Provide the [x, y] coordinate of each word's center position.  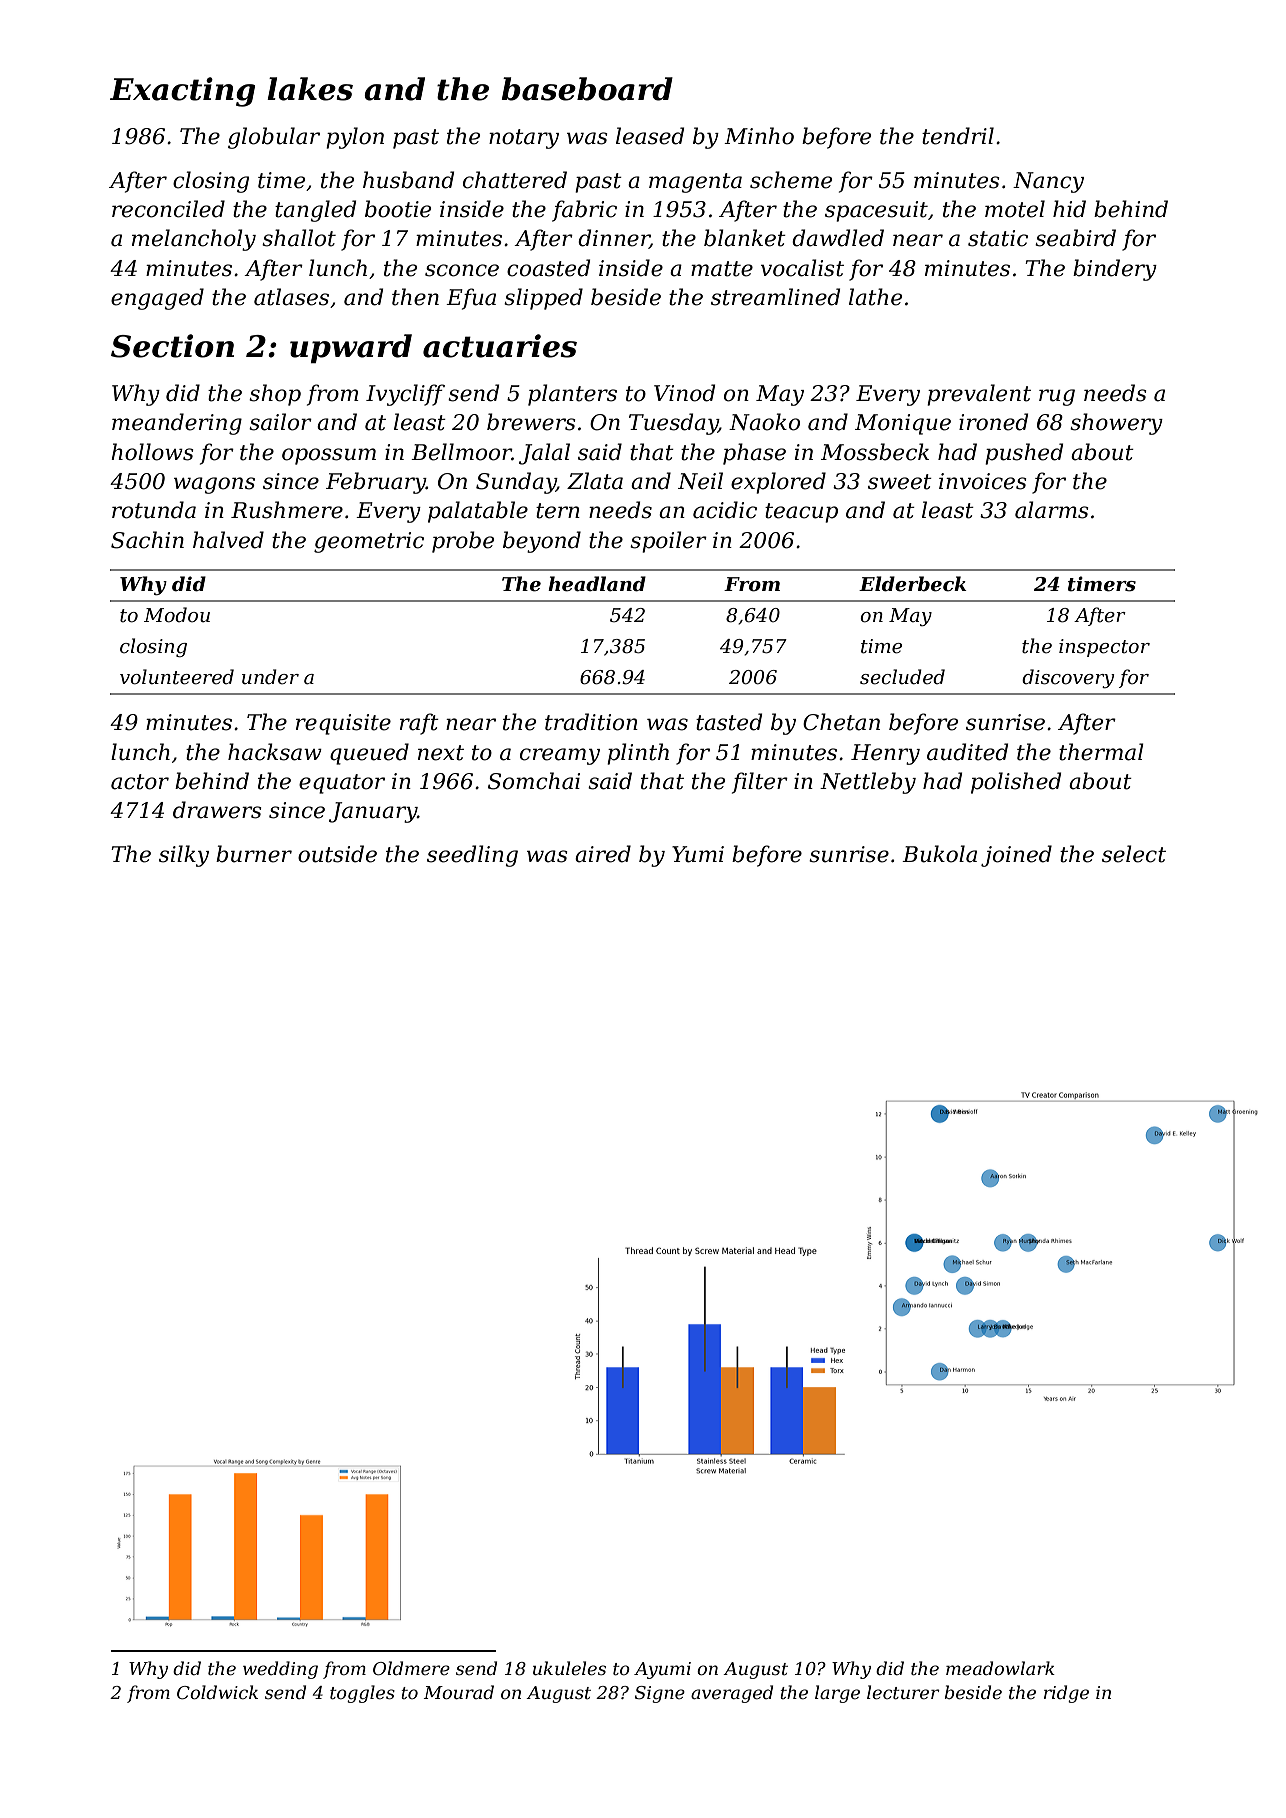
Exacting [182, 92]
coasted [548, 268]
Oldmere [411, 1668]
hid [1069, 209]
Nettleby [868, 783]
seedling [472, 856]
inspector [1104, 648]
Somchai [534, 781]
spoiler [668, 542]
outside [337, 854]
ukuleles [569, 1668]
